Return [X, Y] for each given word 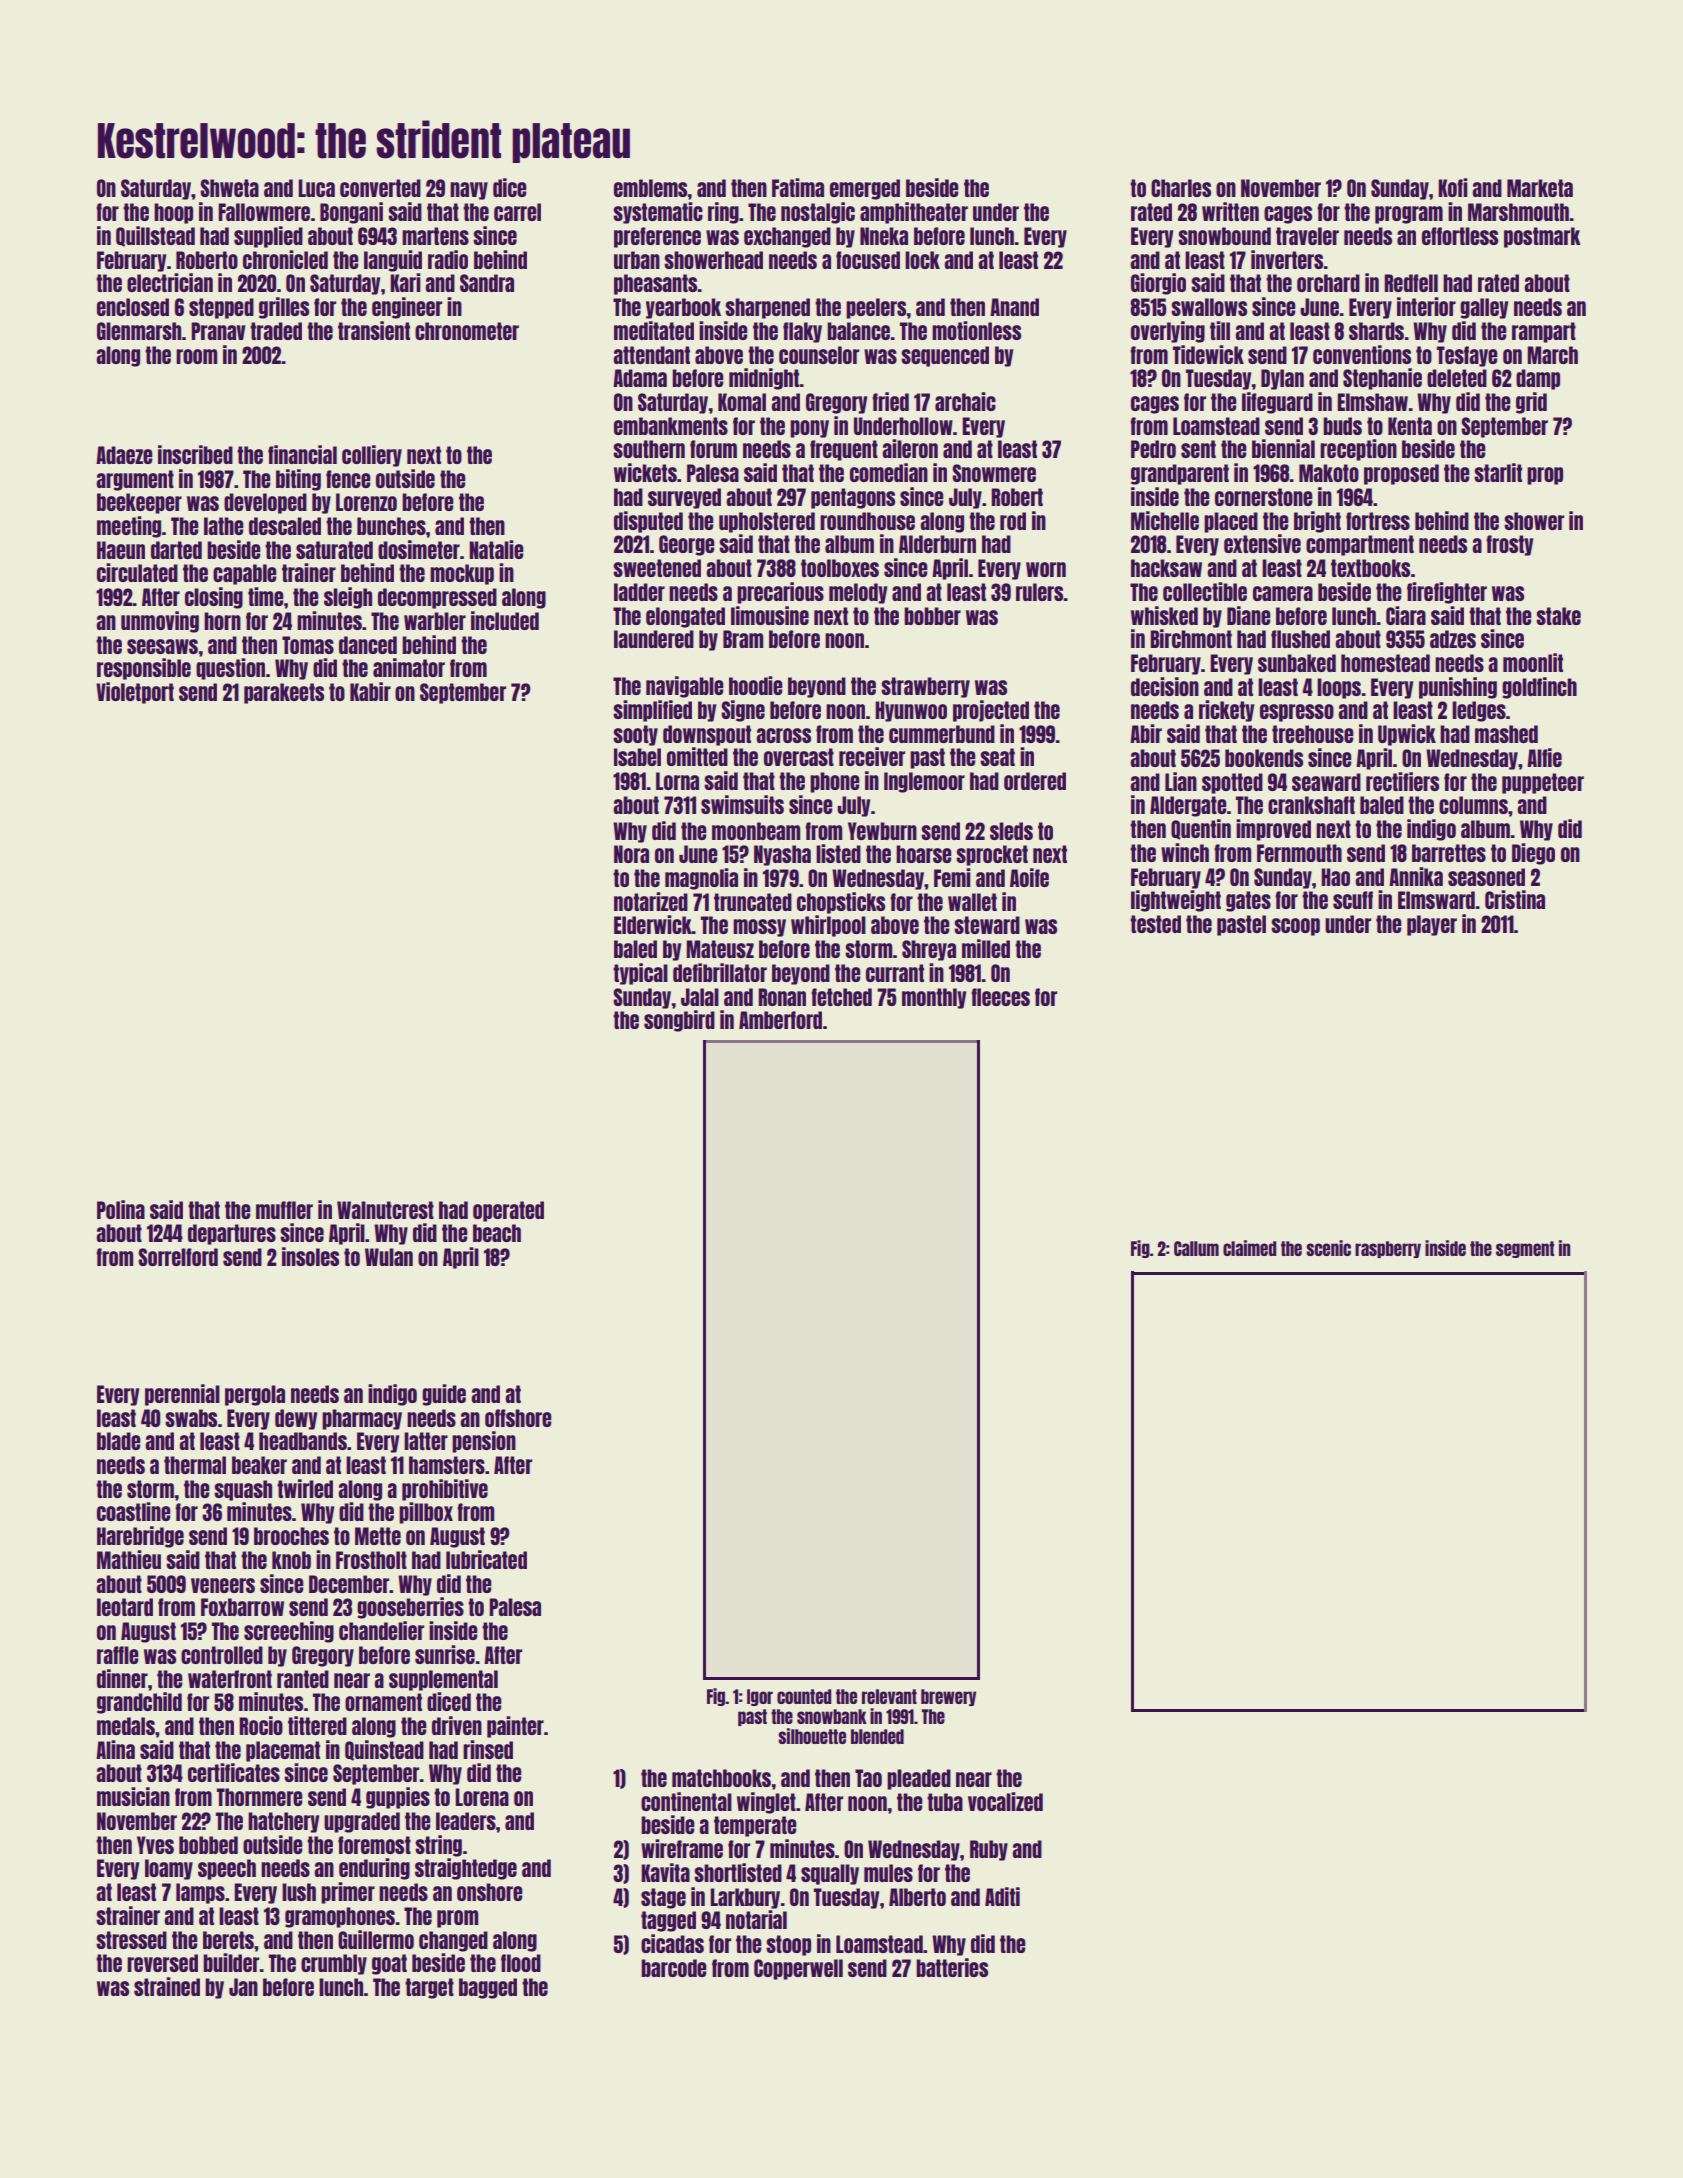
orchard [1328, 283]
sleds [1011, 831]
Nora [631, 854]
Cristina [1515, 899]
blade [119, 1441]
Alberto [917, 1897]
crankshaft [1311, 805]
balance [858, 331]
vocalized [1005, 1801]
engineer [407, 308]
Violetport [135, 693]
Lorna [677, 781]
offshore [518, 1418]
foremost [374, 1845]
